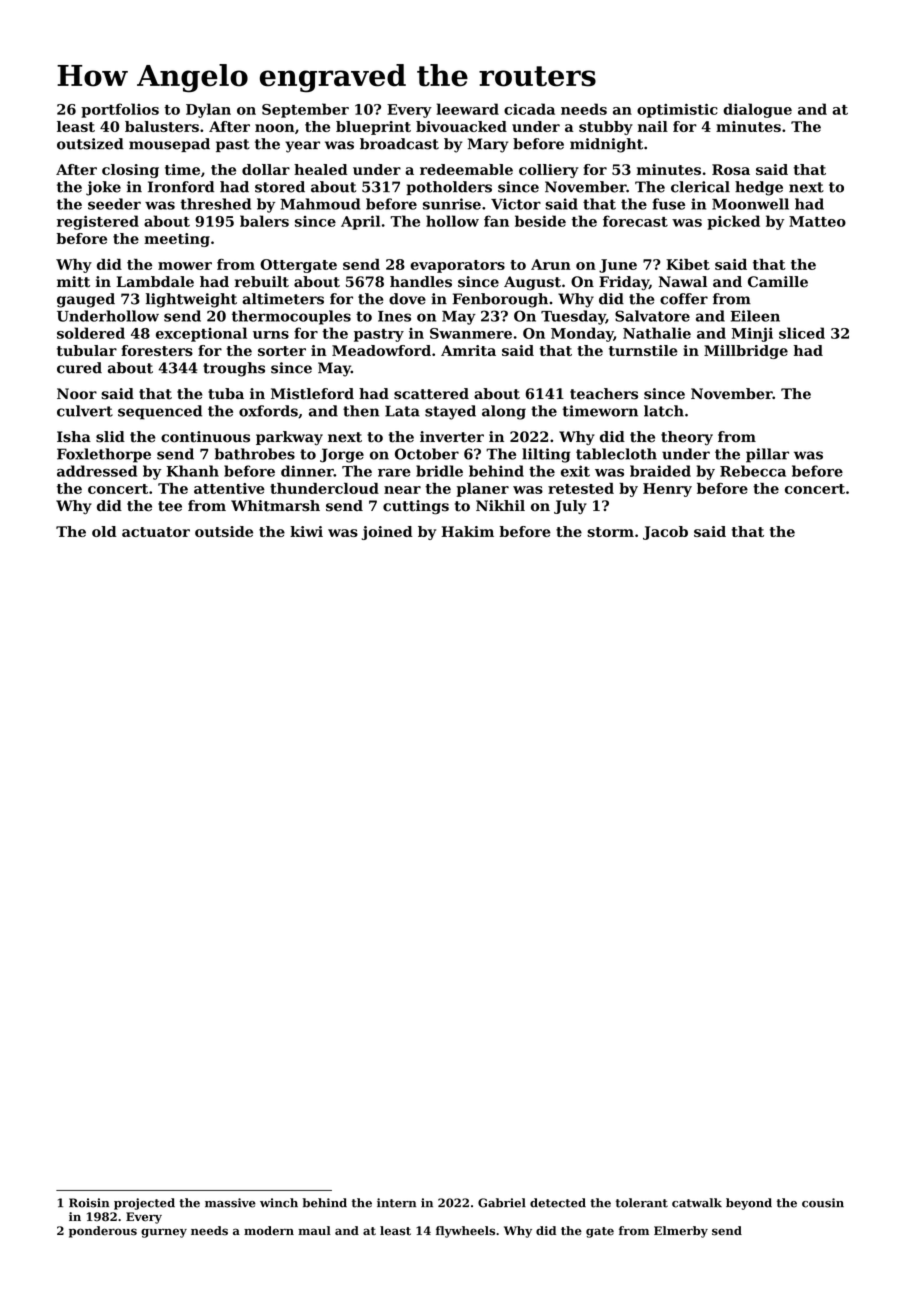 Image resolution: width=908 pixels, height=1316 pixels. I want to click on Jacob, so click(665, 533).
